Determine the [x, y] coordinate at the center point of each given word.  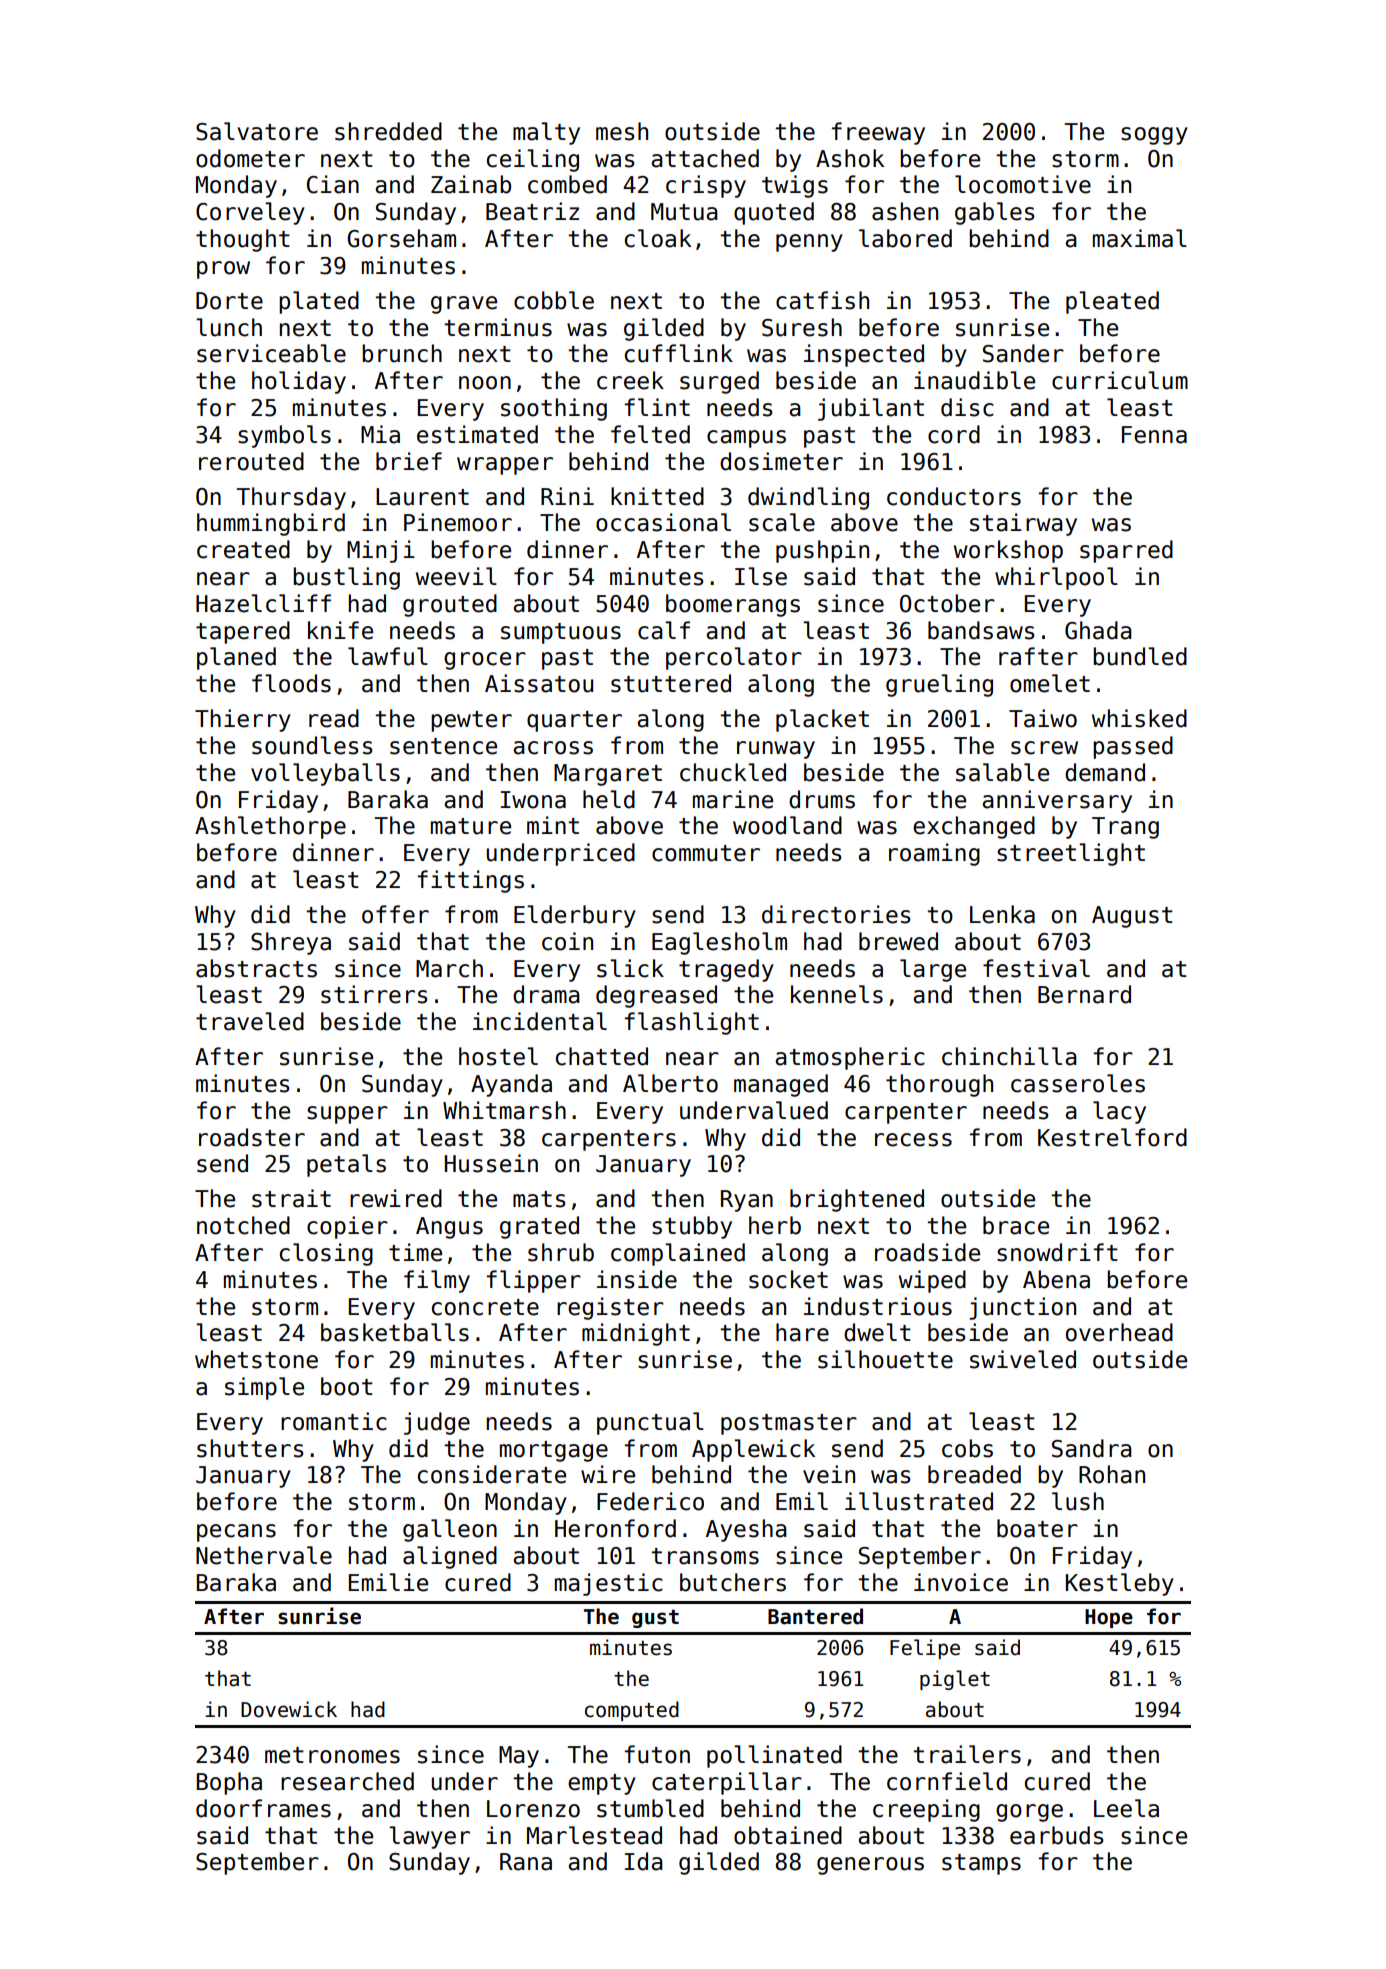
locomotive [1023, 184]
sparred [1126, 551]
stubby [692, 1227]
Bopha [229, 1783]
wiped [932, 1281]
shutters [250, 1448]
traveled [250, 1021]
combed [567, 184]
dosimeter [781, 461]
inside [637, 1279]
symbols [284, 436]
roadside [927, 1252]
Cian [333, 184]
